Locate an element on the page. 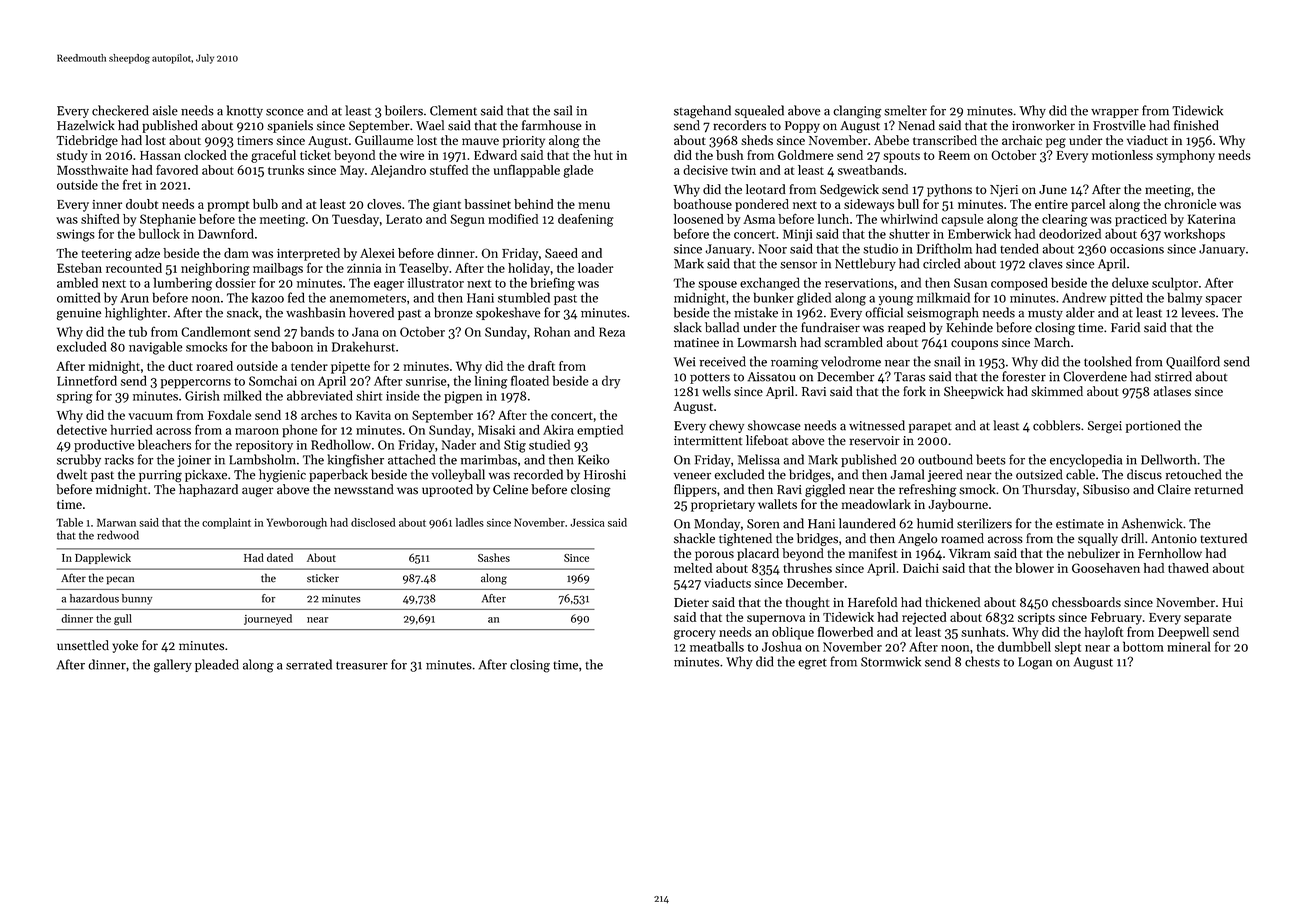 The height and width of the page is (924, 1308). shutter is located at coordinates (909, 233).
